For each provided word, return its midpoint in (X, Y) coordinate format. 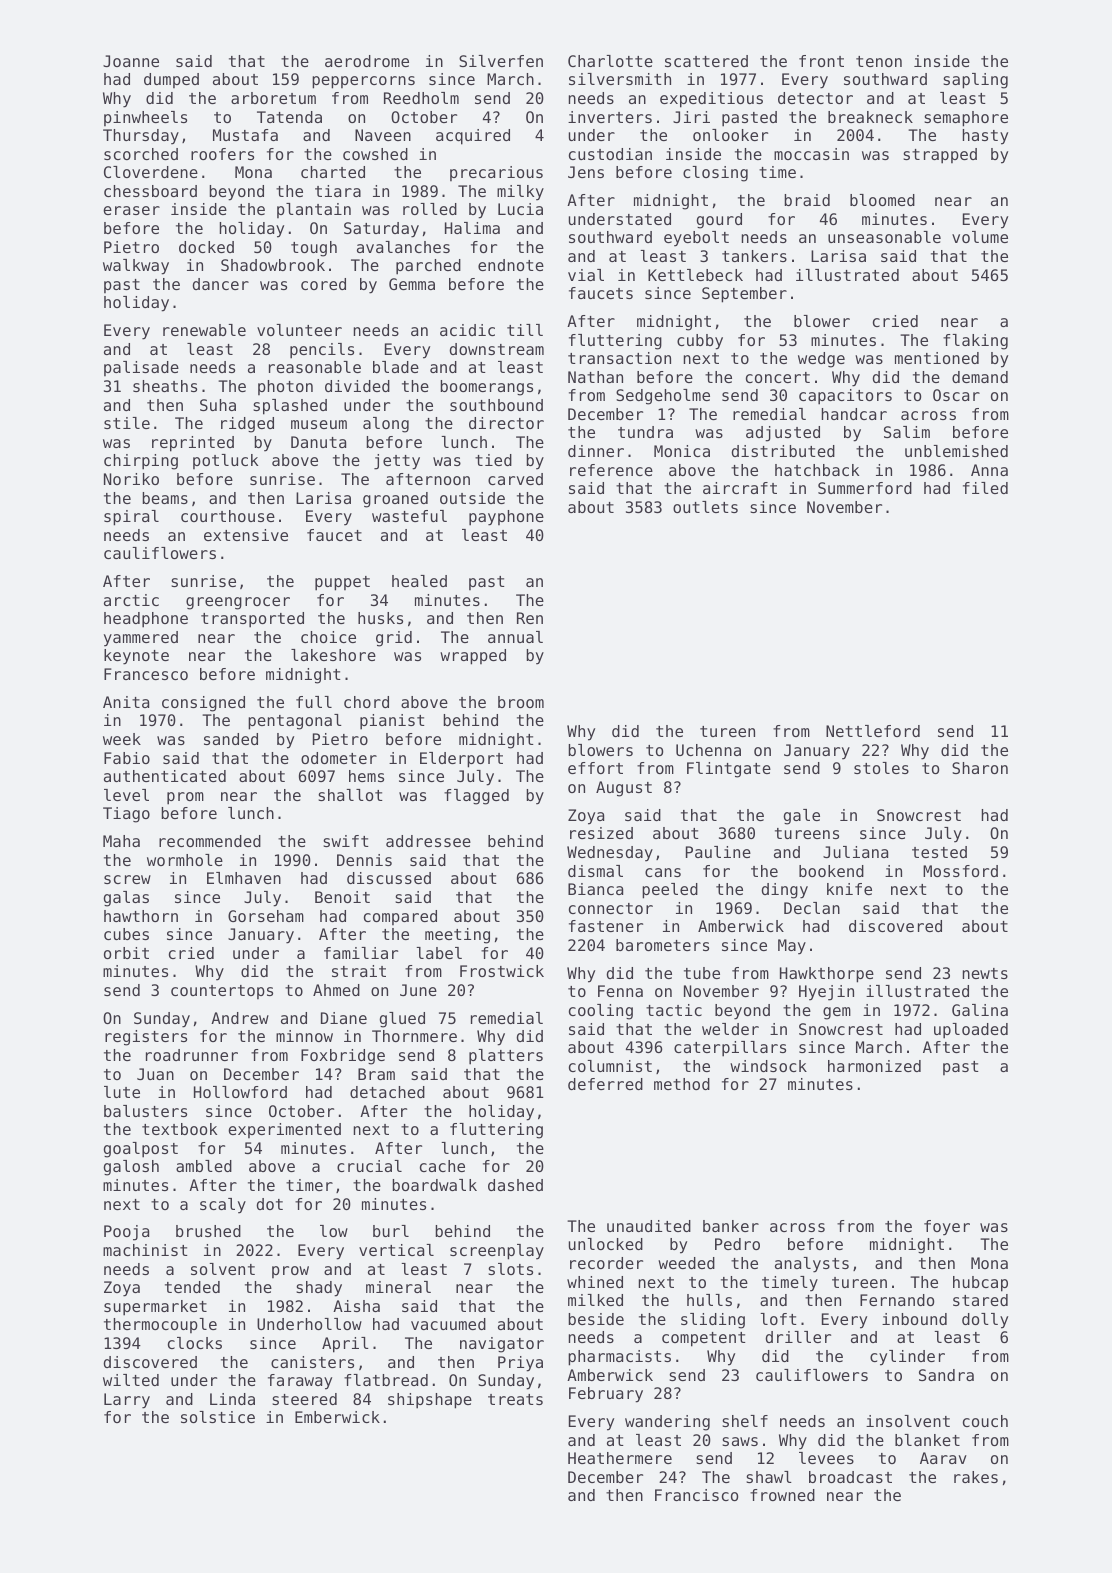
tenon (879, 61)
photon (285, 387)
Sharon (980, 768)
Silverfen (501, 61)
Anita (126, 702)
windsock (768, 1066)
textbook (179, 1129)
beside (596, 1319)
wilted (131, 1380)
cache (442, 1166)
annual (515, 637)
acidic (467, 330)
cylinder (907, 1358)
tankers (754, 256)
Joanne (131, 61)
